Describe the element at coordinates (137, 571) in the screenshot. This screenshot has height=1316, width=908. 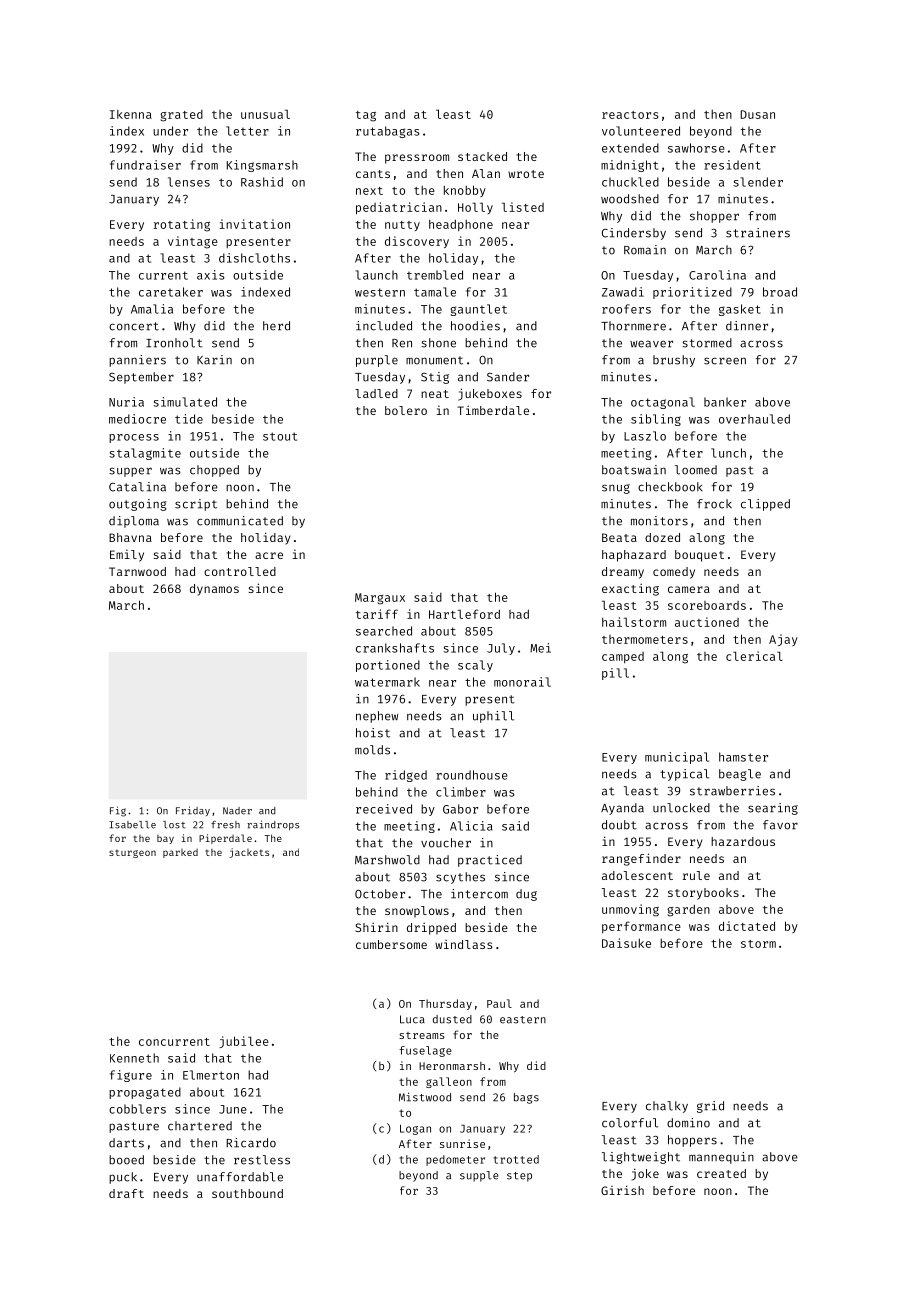
I see `Tarnwood` at that location.
